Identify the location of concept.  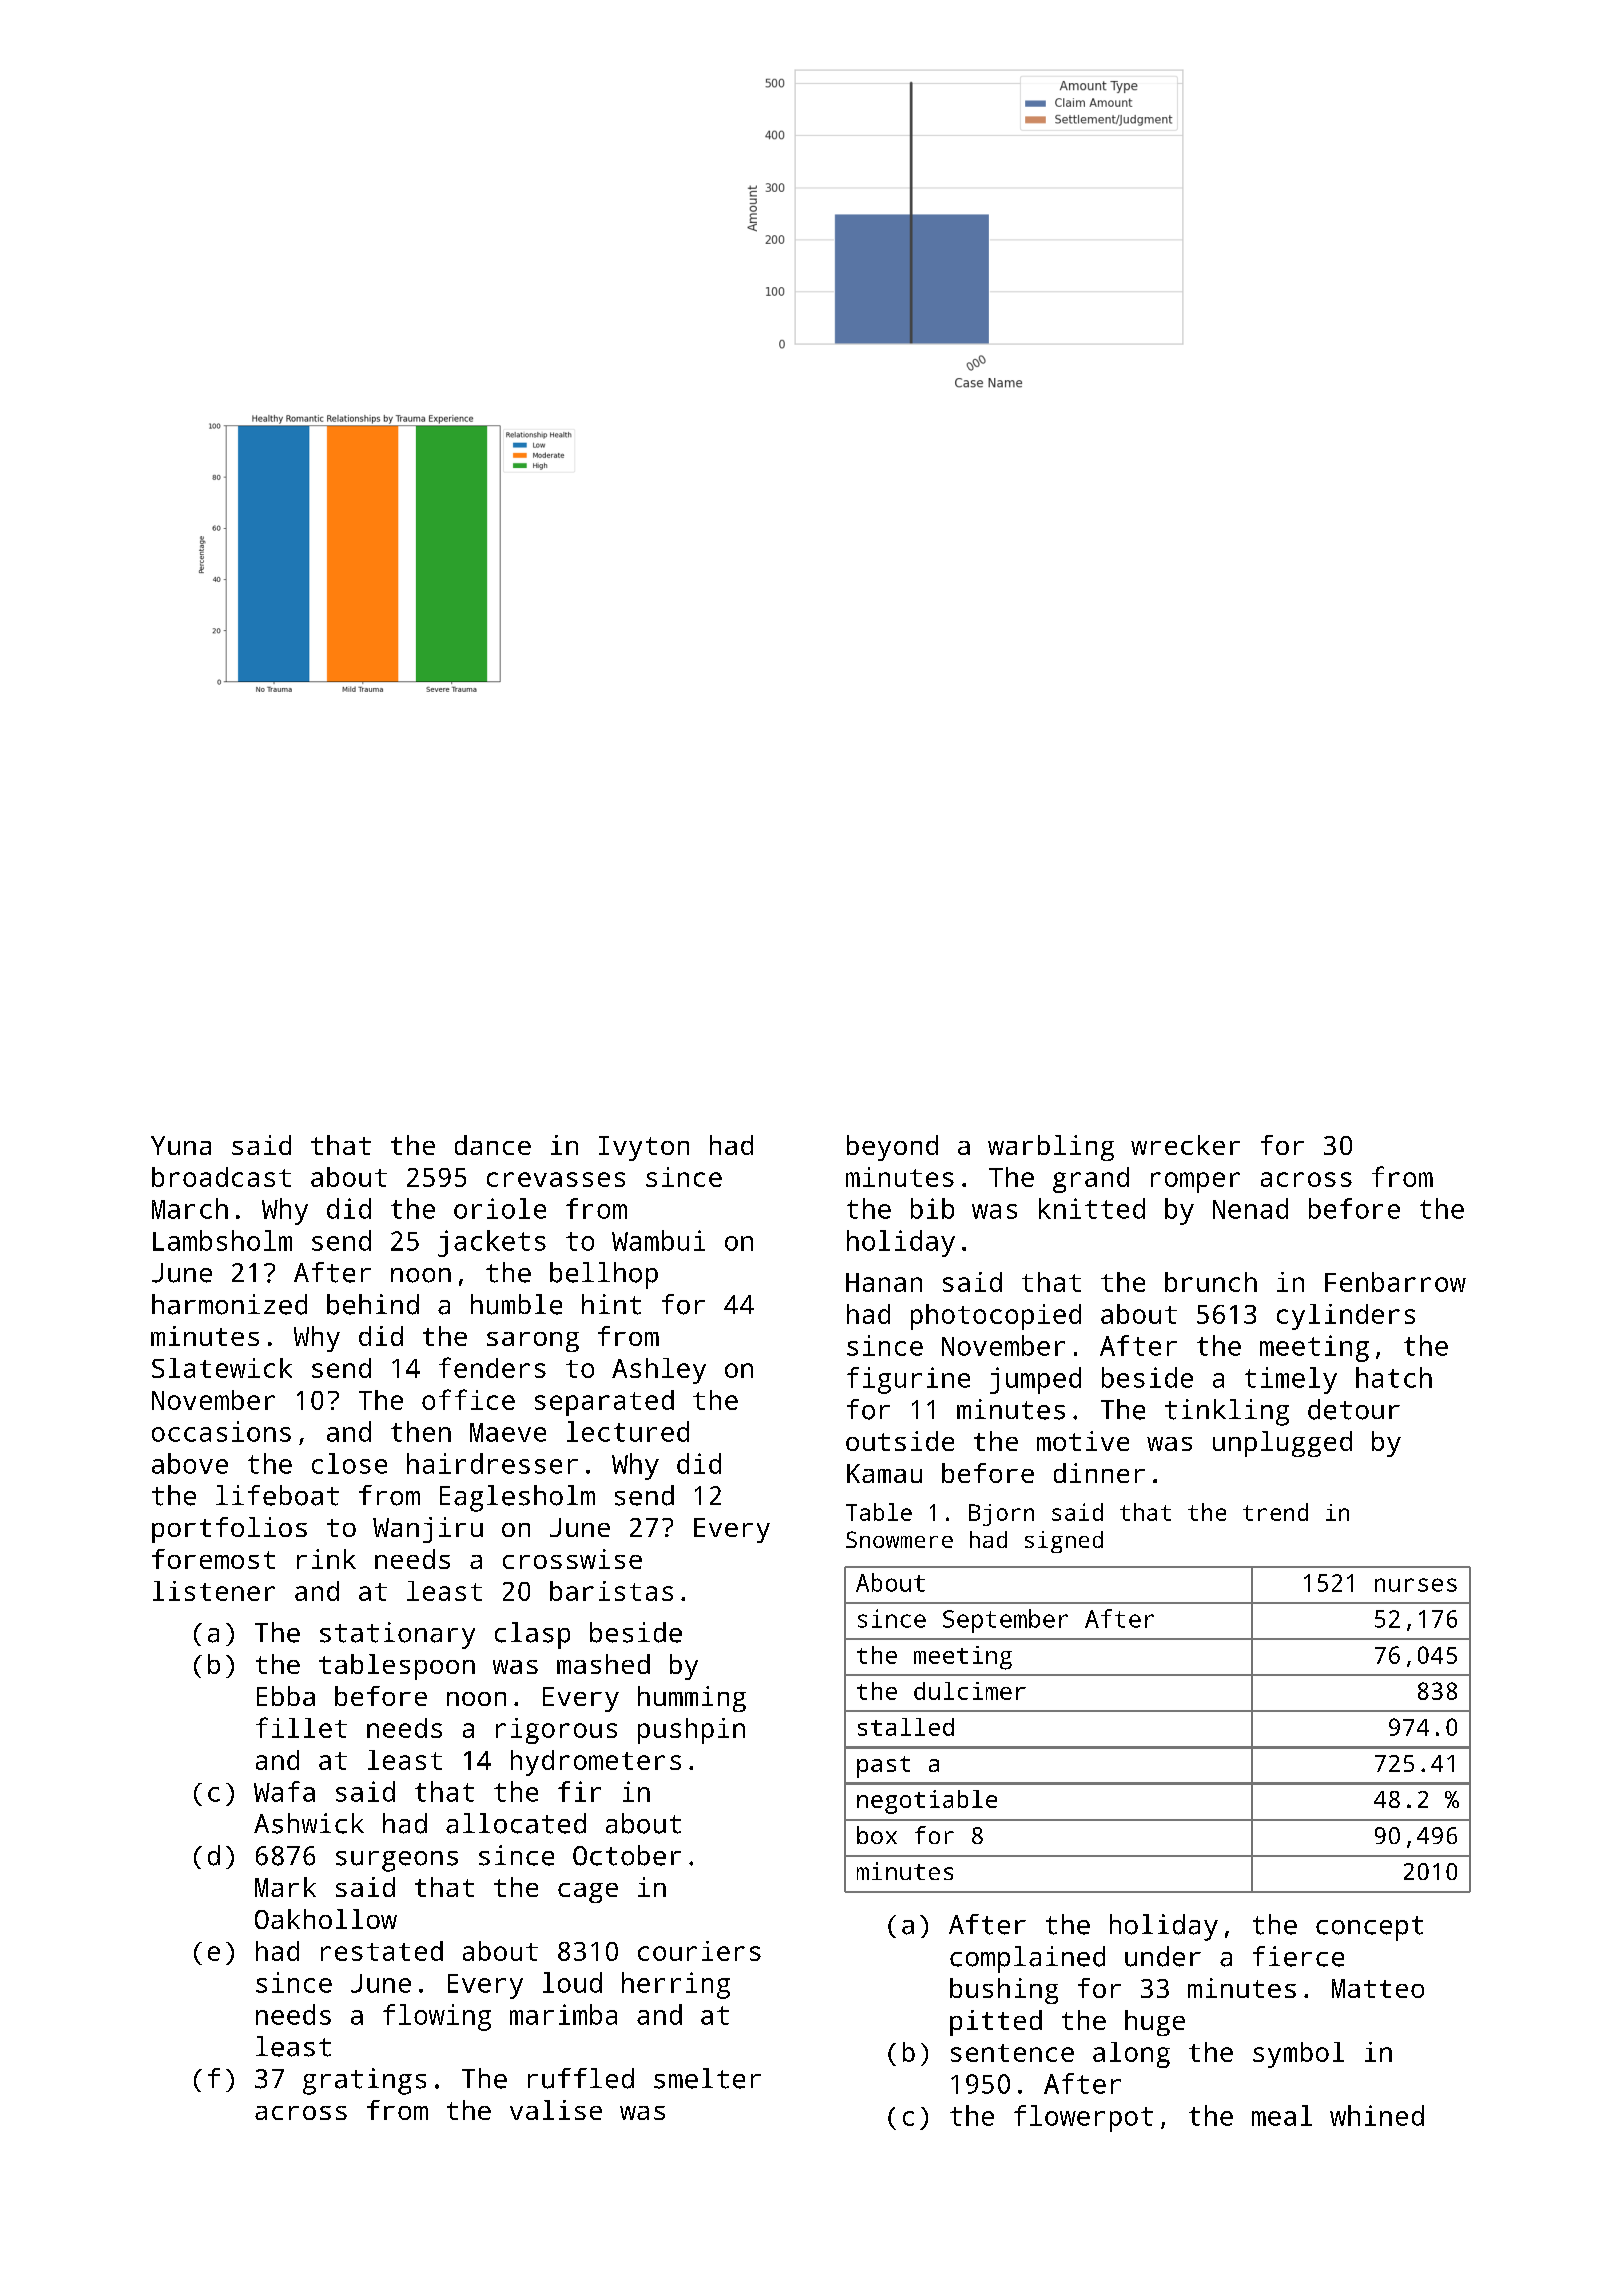
(1369, 1928).
